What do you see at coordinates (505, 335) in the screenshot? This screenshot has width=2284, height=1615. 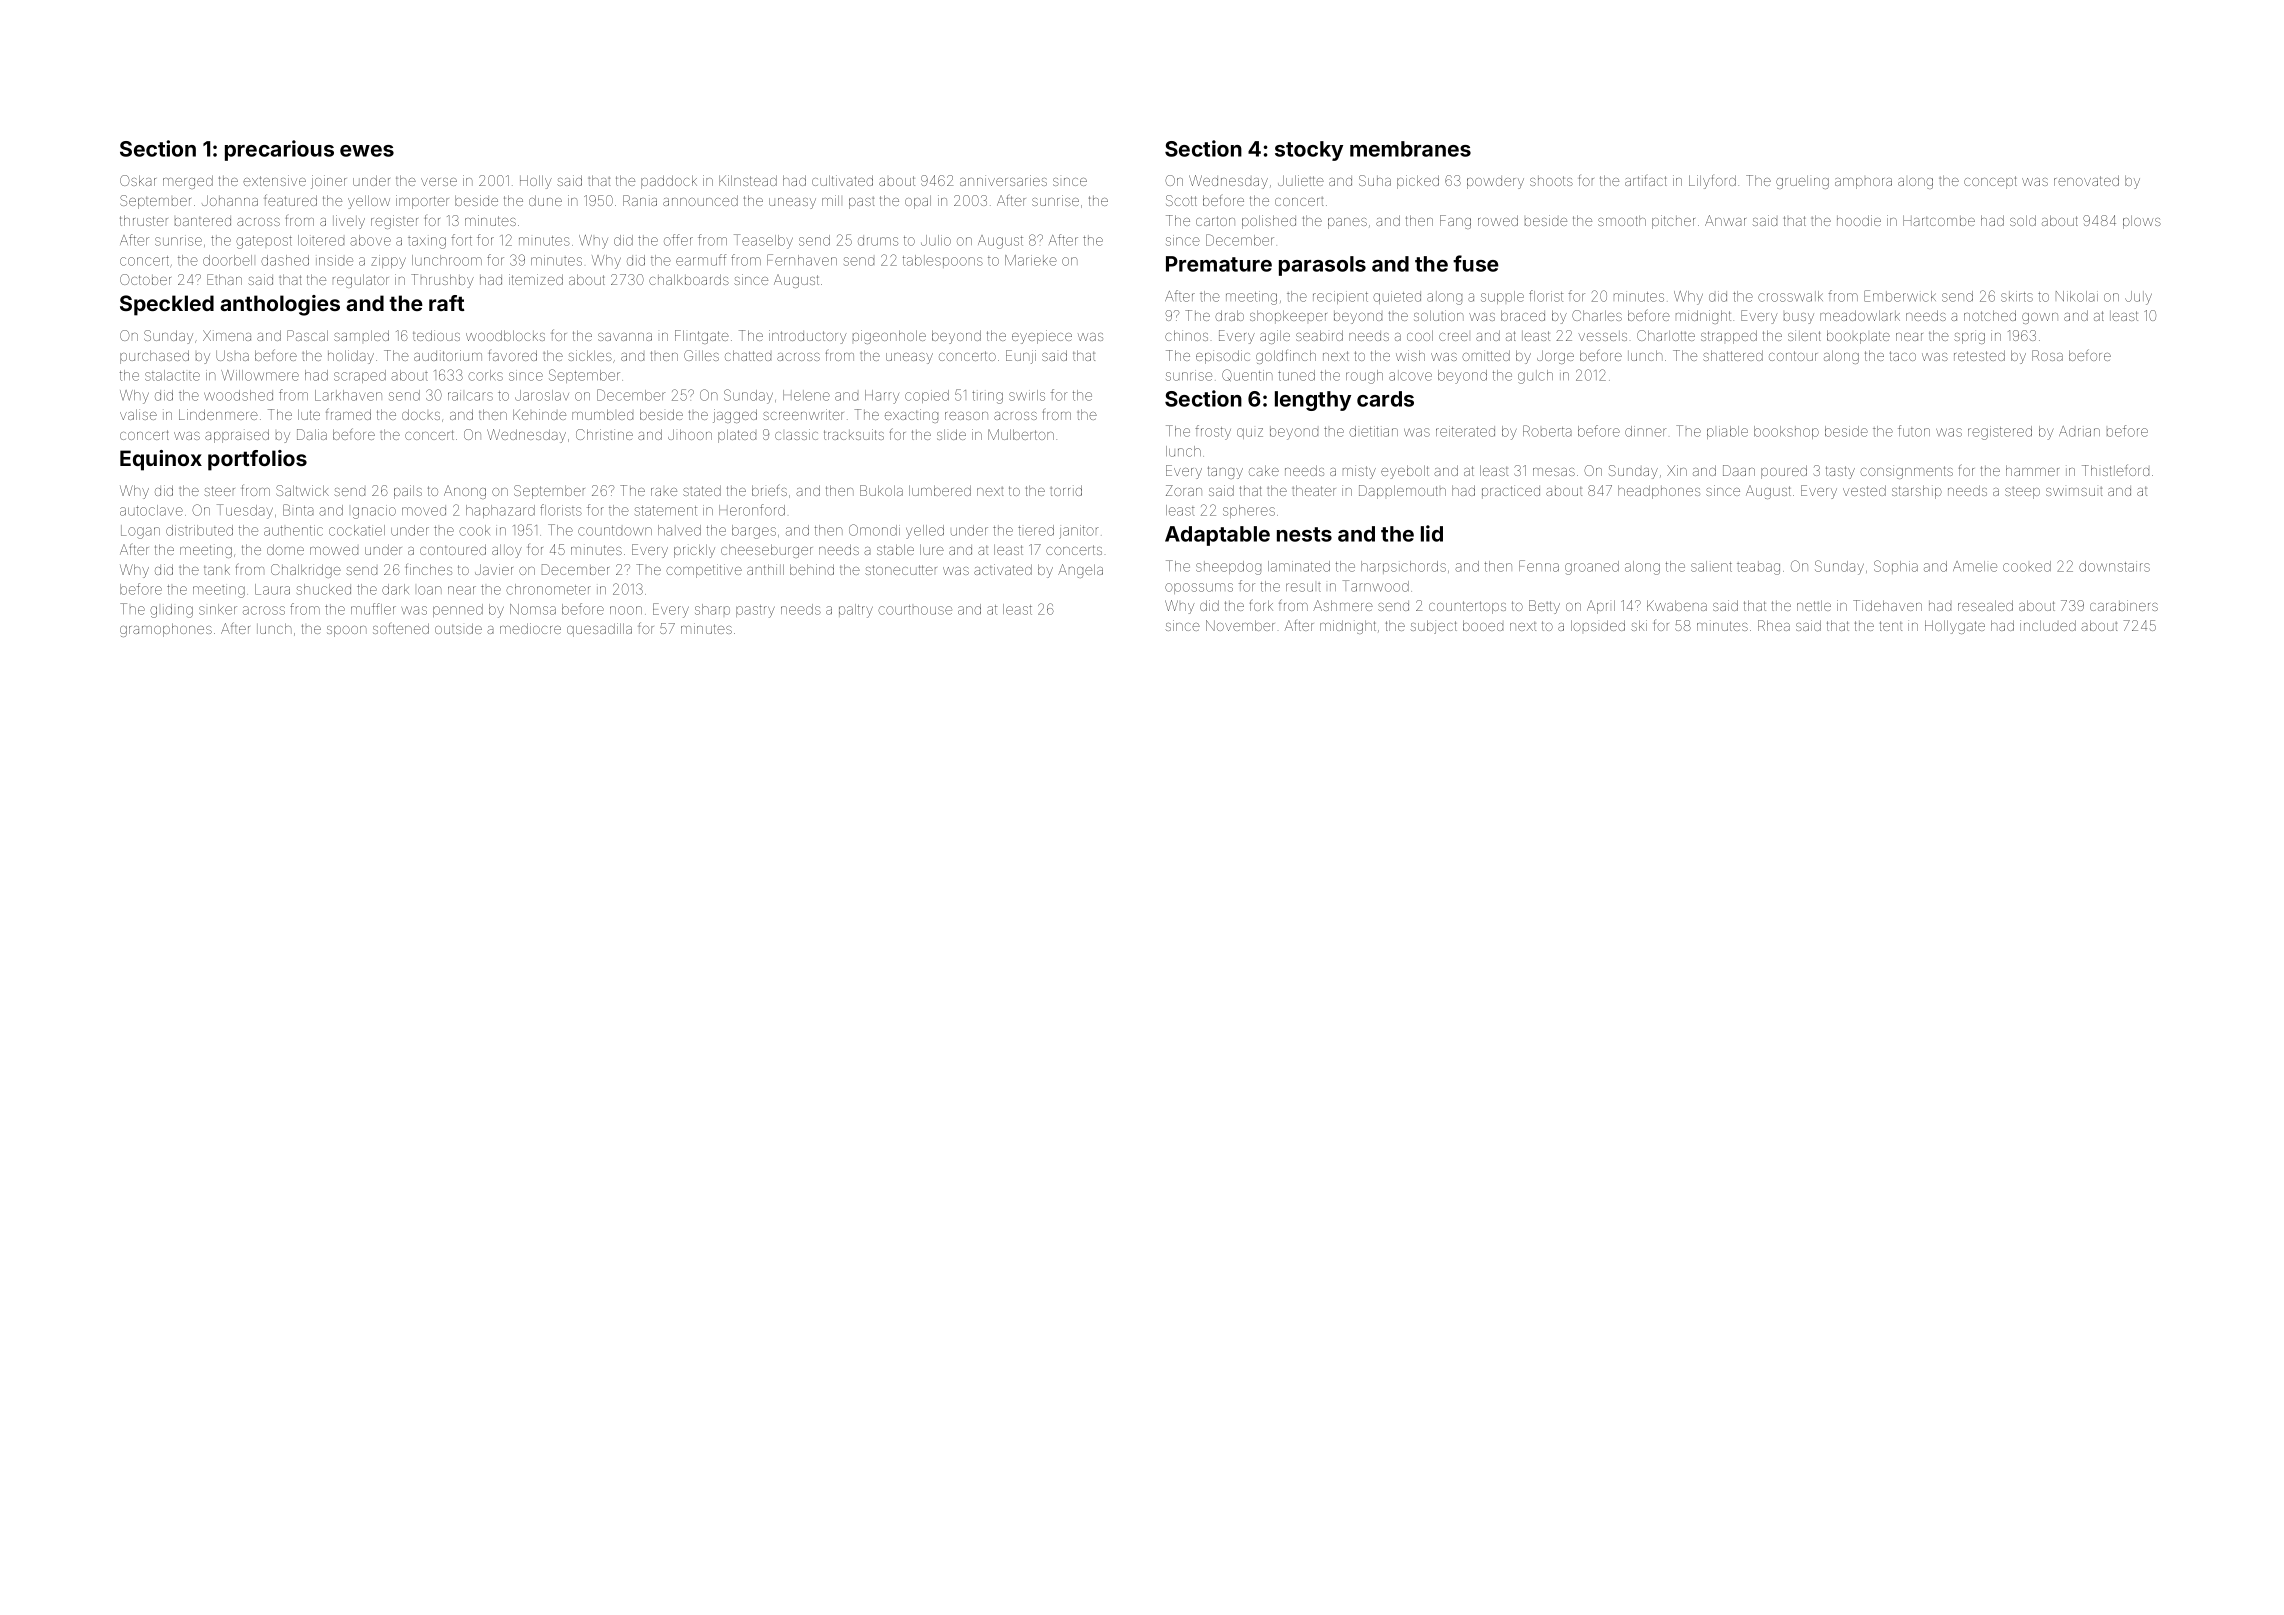 I see `woodblocks` at bounding box center [505, 335].
